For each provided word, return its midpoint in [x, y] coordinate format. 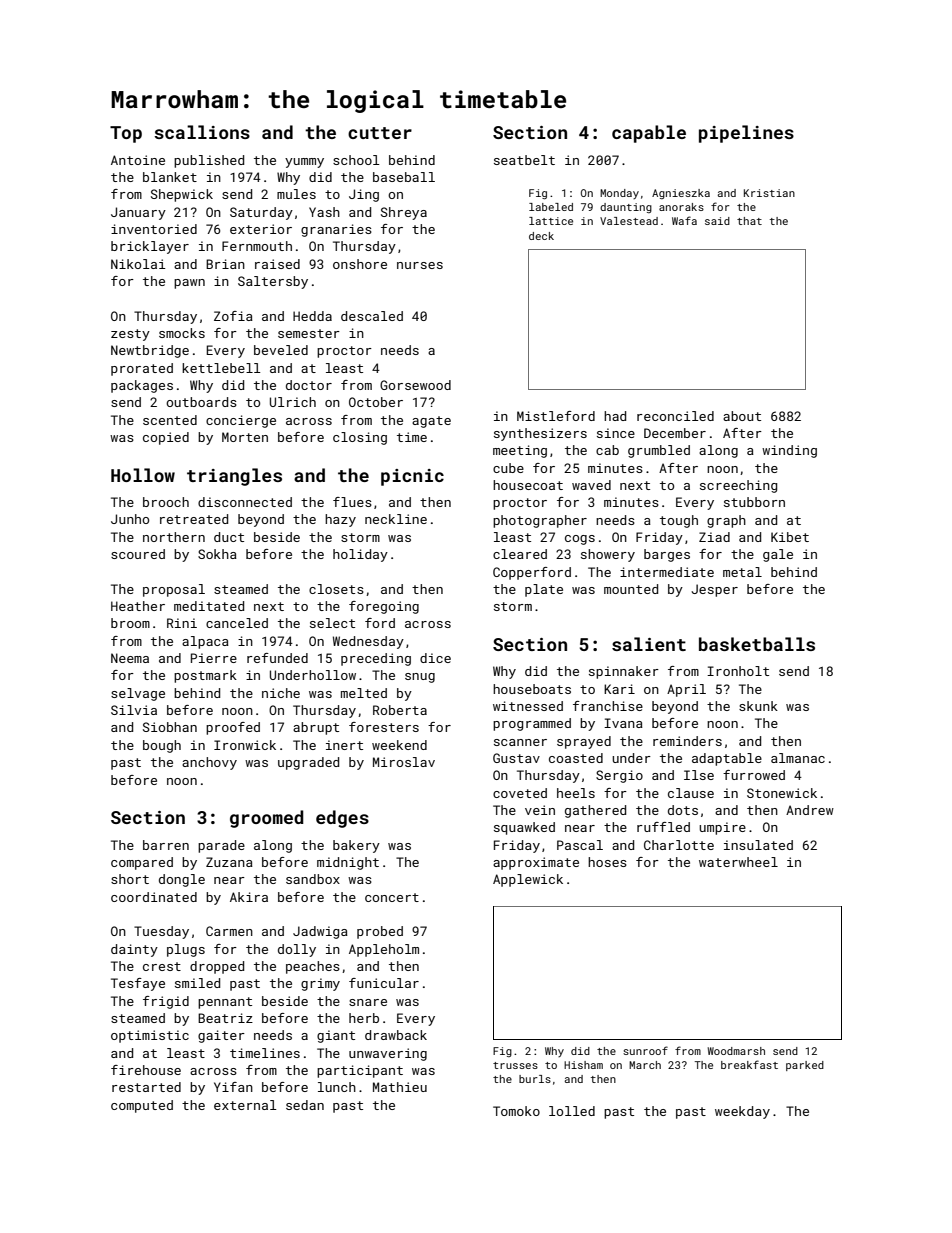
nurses [420, 265]
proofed [233, 728]
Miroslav [404, 762]
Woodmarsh [736, 1051]
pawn [189, 284]
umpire [722, 828]
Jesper [714, 590]
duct [229, 537]
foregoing [384, 607]
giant [336, 1036]
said [717, 221]
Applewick [528, 880]
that [749, 221]
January [138, 213]
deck [541, 236]
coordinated [154, 897]
